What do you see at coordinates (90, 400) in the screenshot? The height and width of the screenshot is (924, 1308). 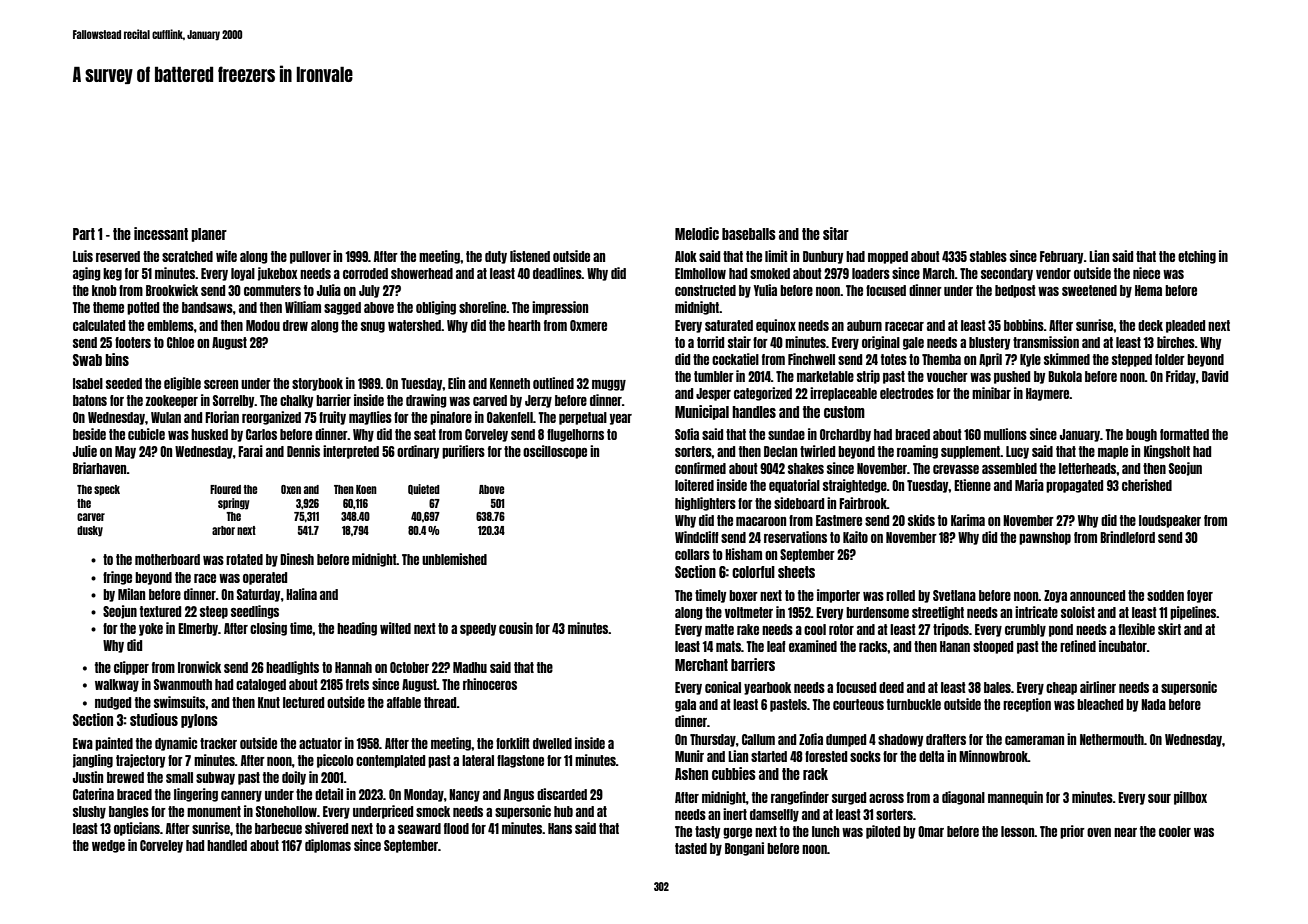 I see `batons` at bounding box center [90, 400].
